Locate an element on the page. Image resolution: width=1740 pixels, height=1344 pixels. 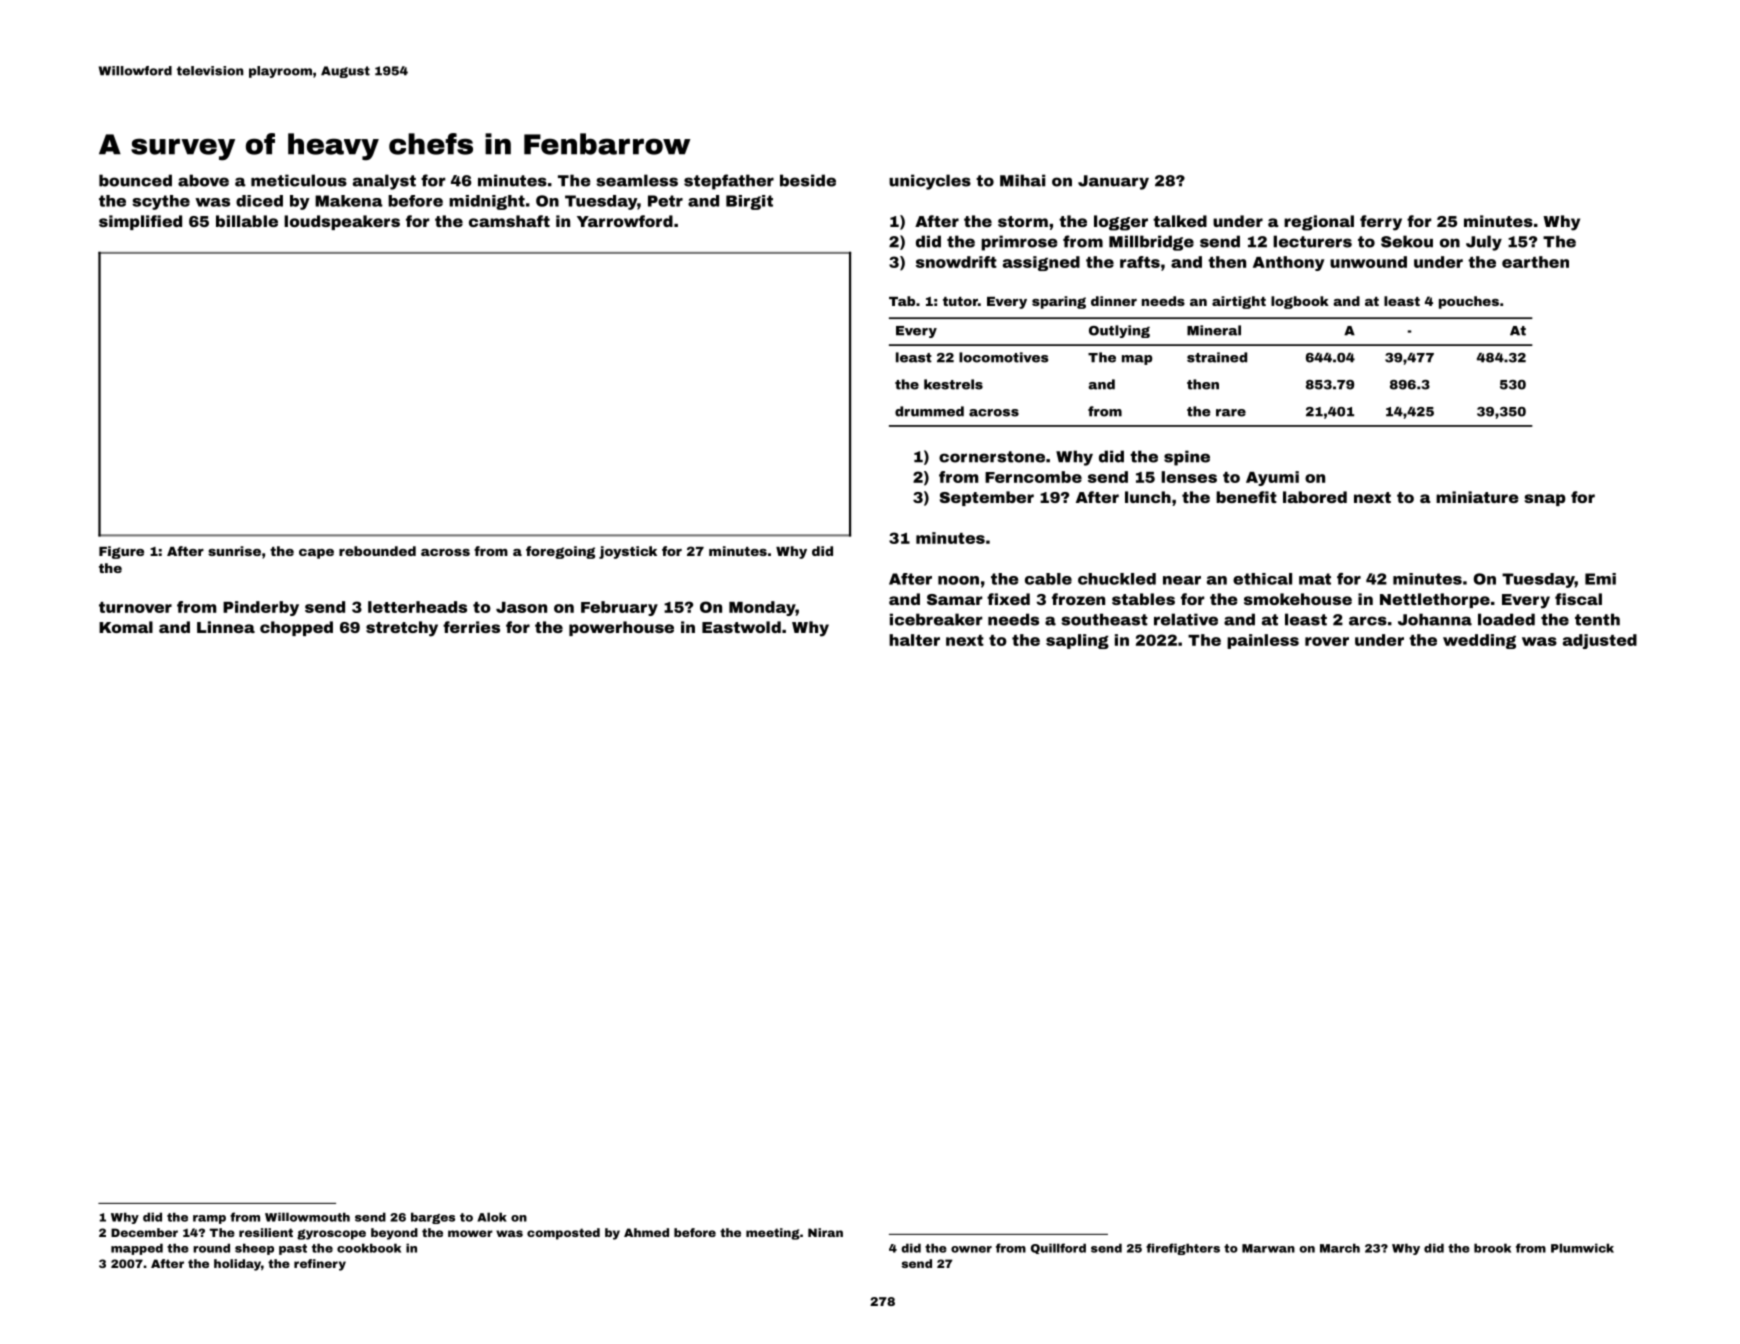
powerhouse is located at coordinates (621, 628).
